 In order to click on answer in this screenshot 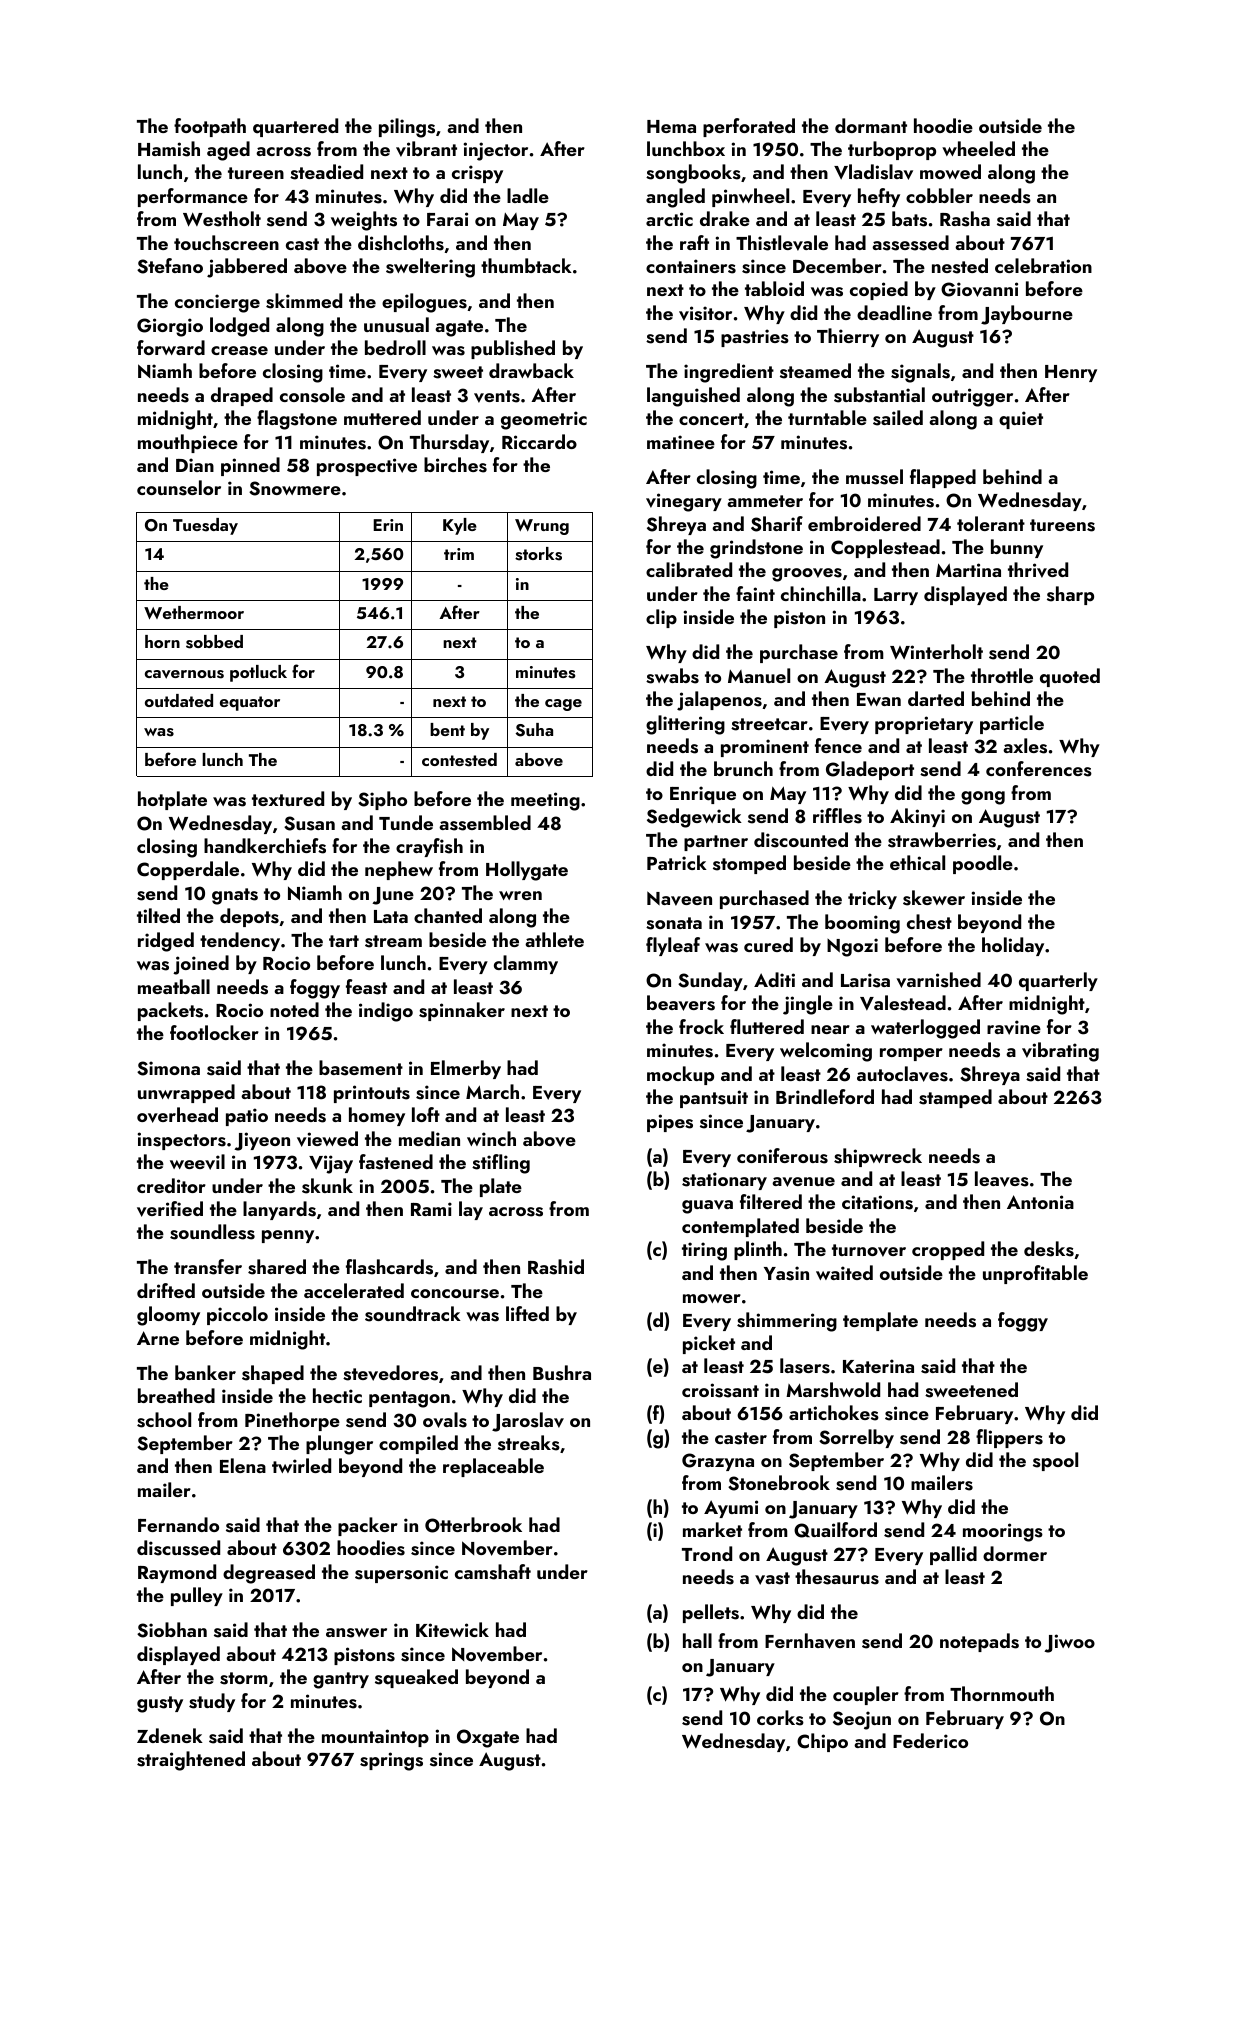, I will do `click(356, 1633)`.
